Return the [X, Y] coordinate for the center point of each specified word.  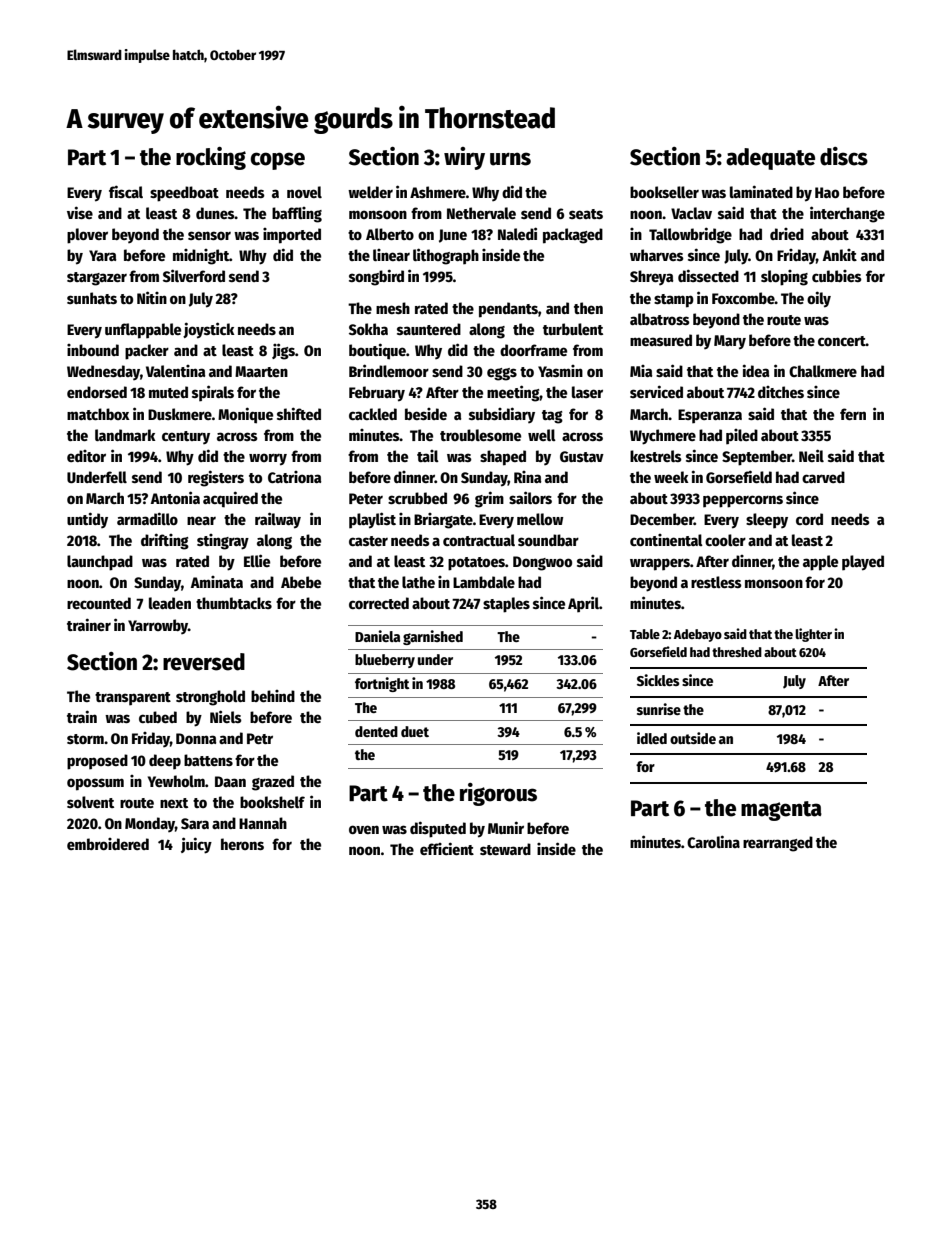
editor [86, 456]
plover [87, 236]
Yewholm [176, 781]
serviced [656, 391]
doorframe [533, 350]
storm [85, 739]
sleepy [767, 521]
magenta [781, 811]
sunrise [659, 709]
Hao [827, 192]
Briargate [443, 521]
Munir [506, 827]
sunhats [92, 298]
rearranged [778, 844]
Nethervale [481, 213]
